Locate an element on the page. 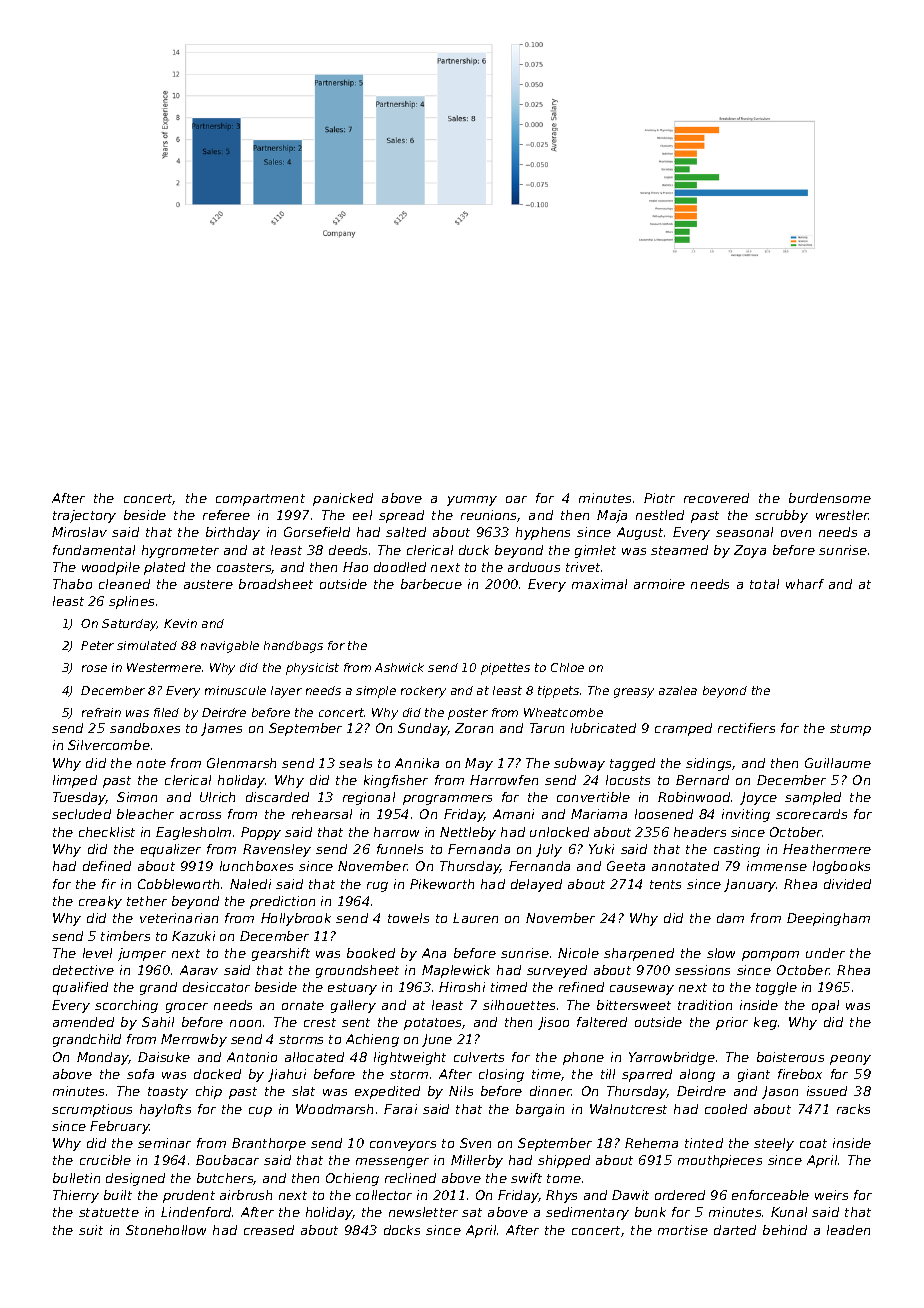  Thabo is located at coordinates (72, 584).
